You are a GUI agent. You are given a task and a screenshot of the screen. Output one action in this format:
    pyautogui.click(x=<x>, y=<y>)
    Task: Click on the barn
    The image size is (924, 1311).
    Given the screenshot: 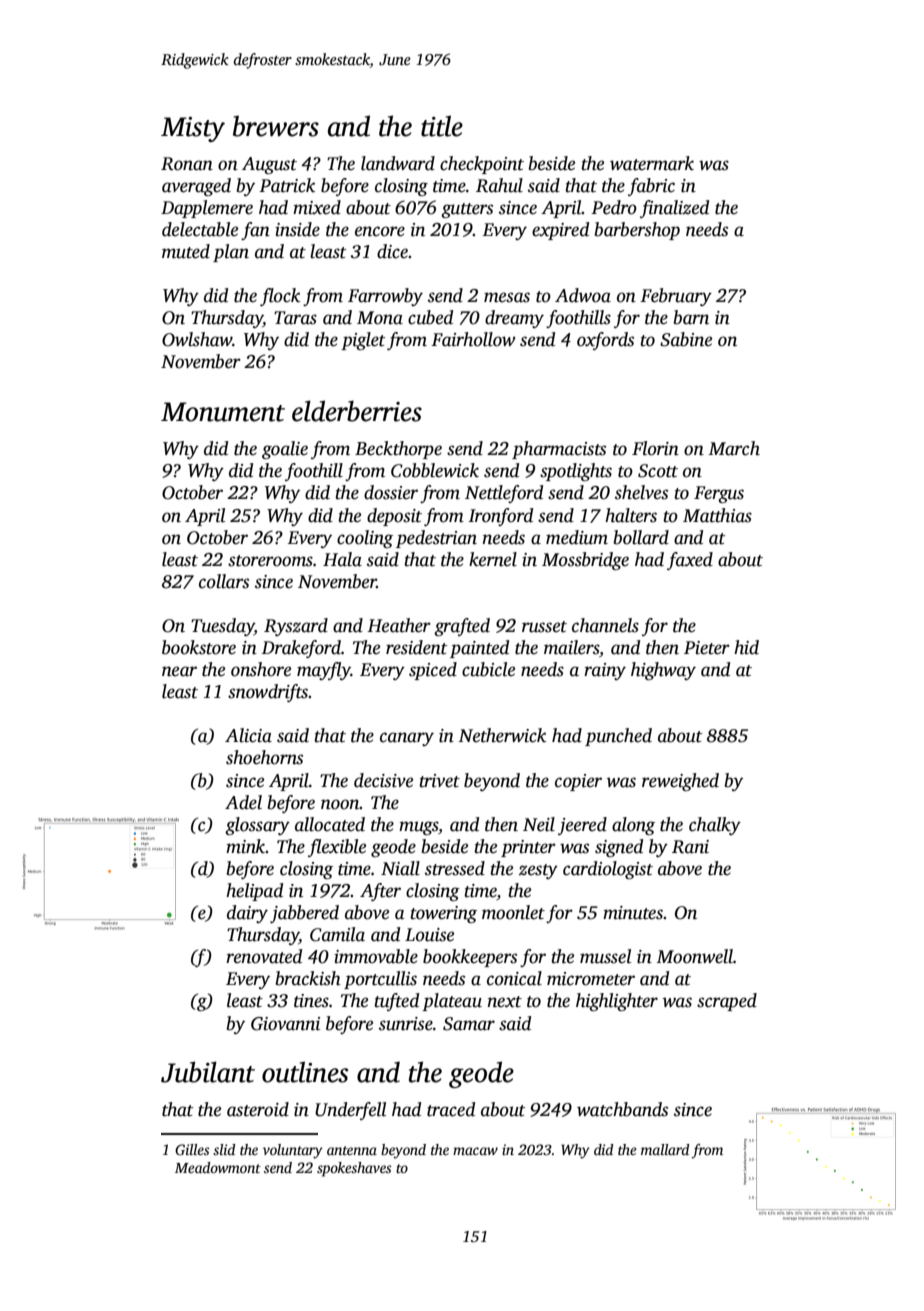 What is the action you would take?
    pyautogui.click(x=691, y=317)
